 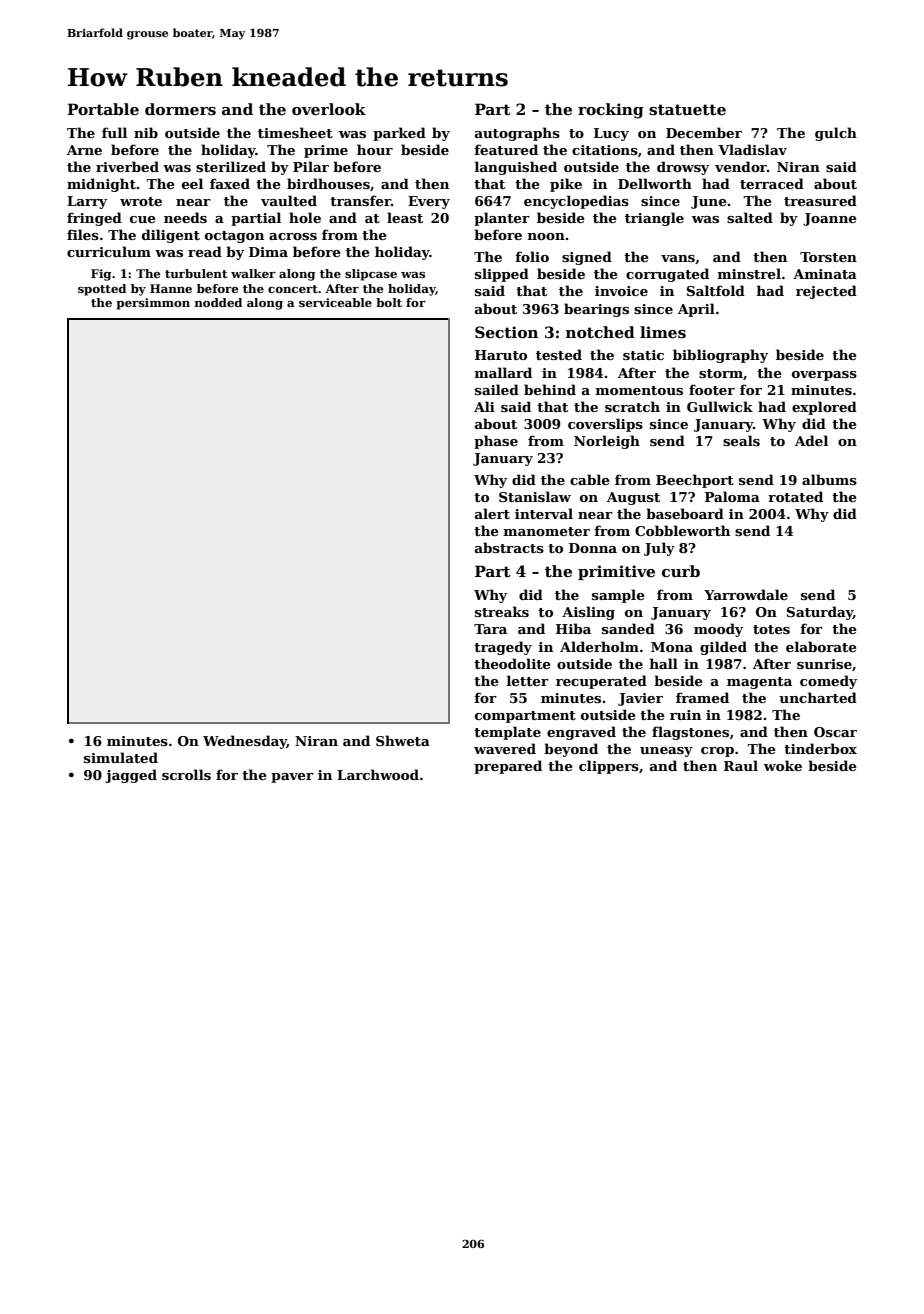 I want to click on gulch, so click(x=836, y=134).
